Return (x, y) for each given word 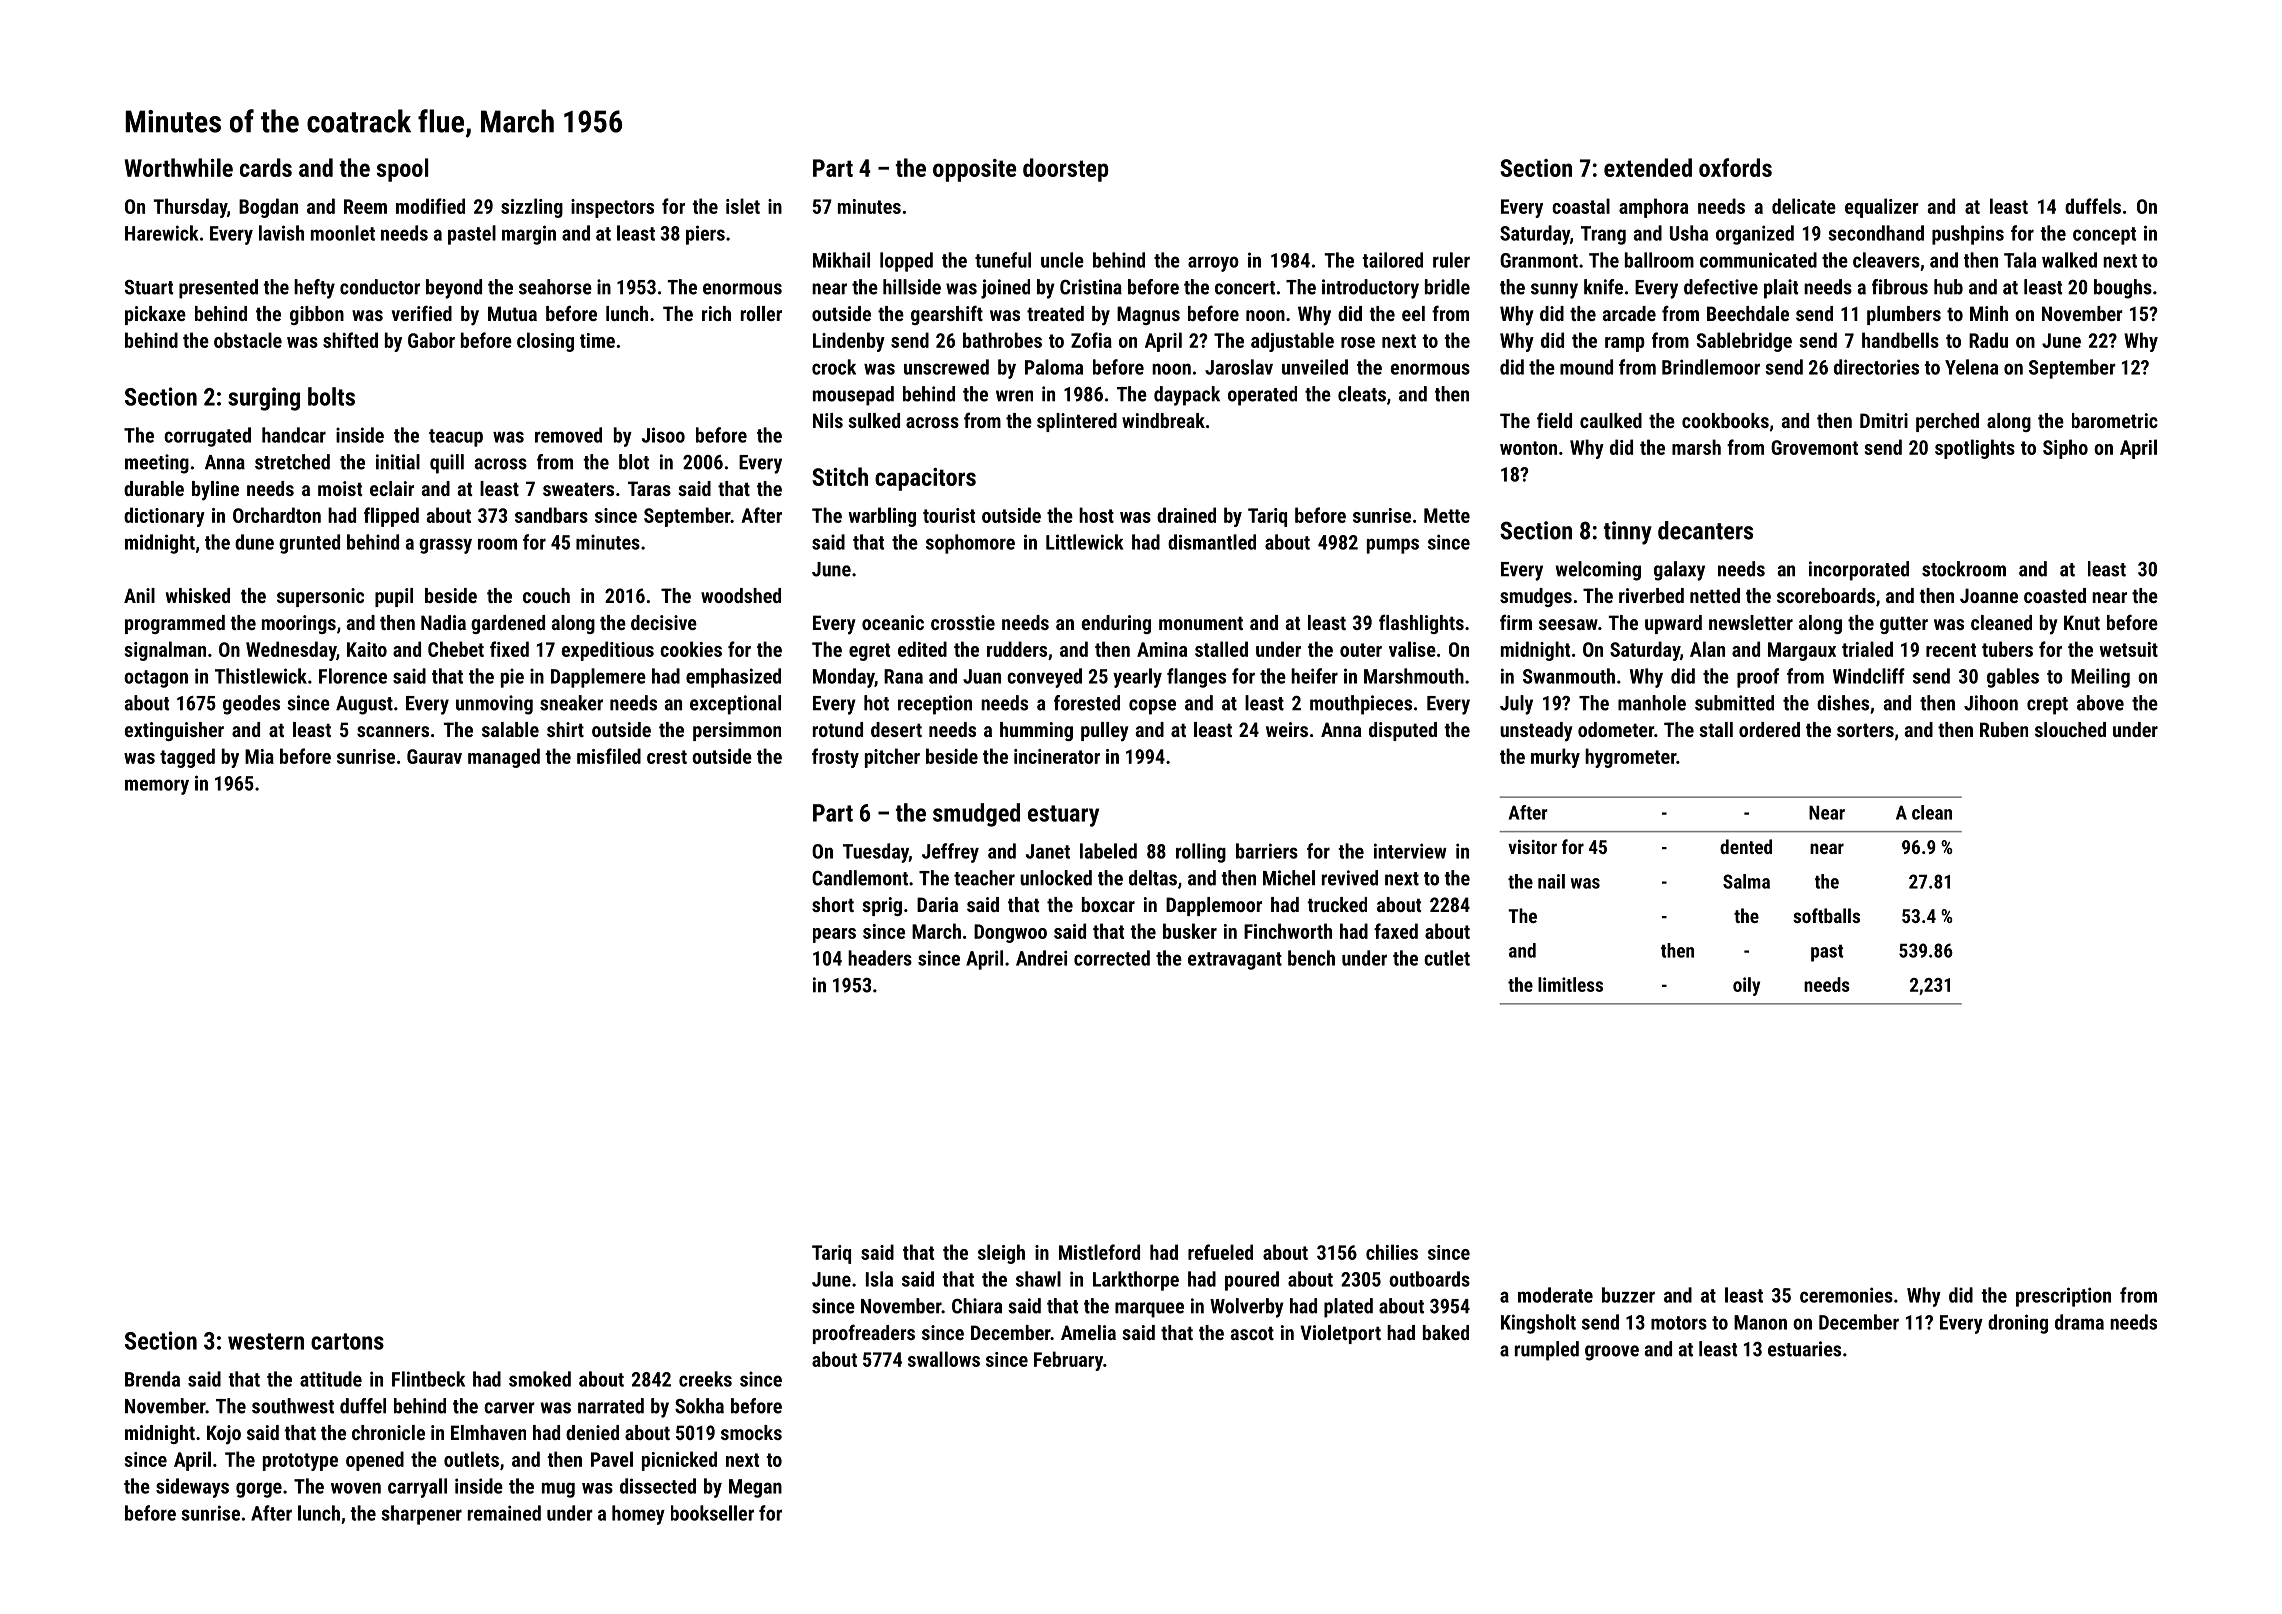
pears (834, 935)
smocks (751, 1432)
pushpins (1968, 235)
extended (1648, 167)
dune (254, 542)
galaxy (1679, 571)
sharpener (421, 1515)
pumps (1393, 546)
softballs (1826, 915)
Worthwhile (178, 167)
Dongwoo (1010, 933)
